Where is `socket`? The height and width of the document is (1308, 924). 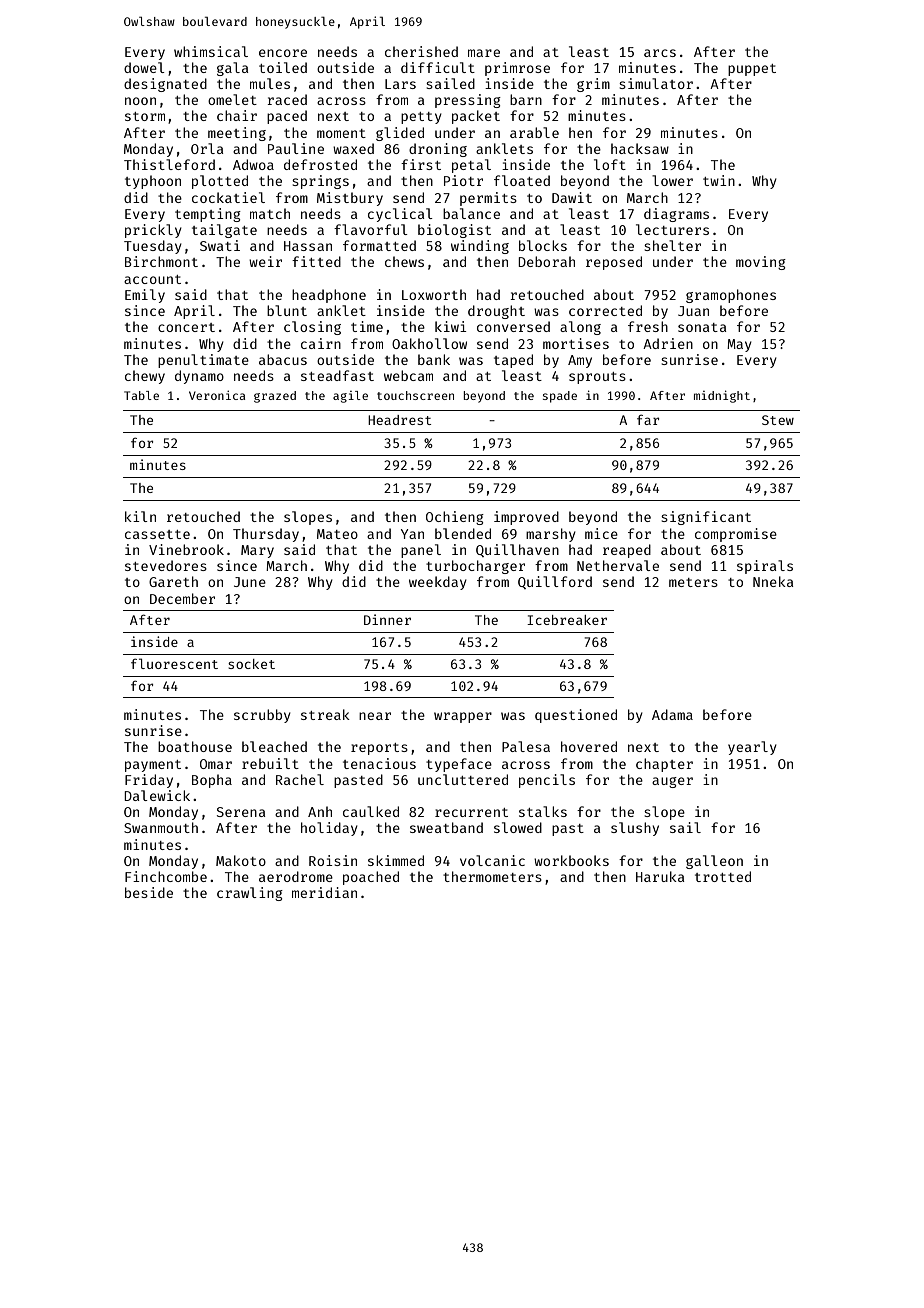 socket is located at coordinates (251, 664).
